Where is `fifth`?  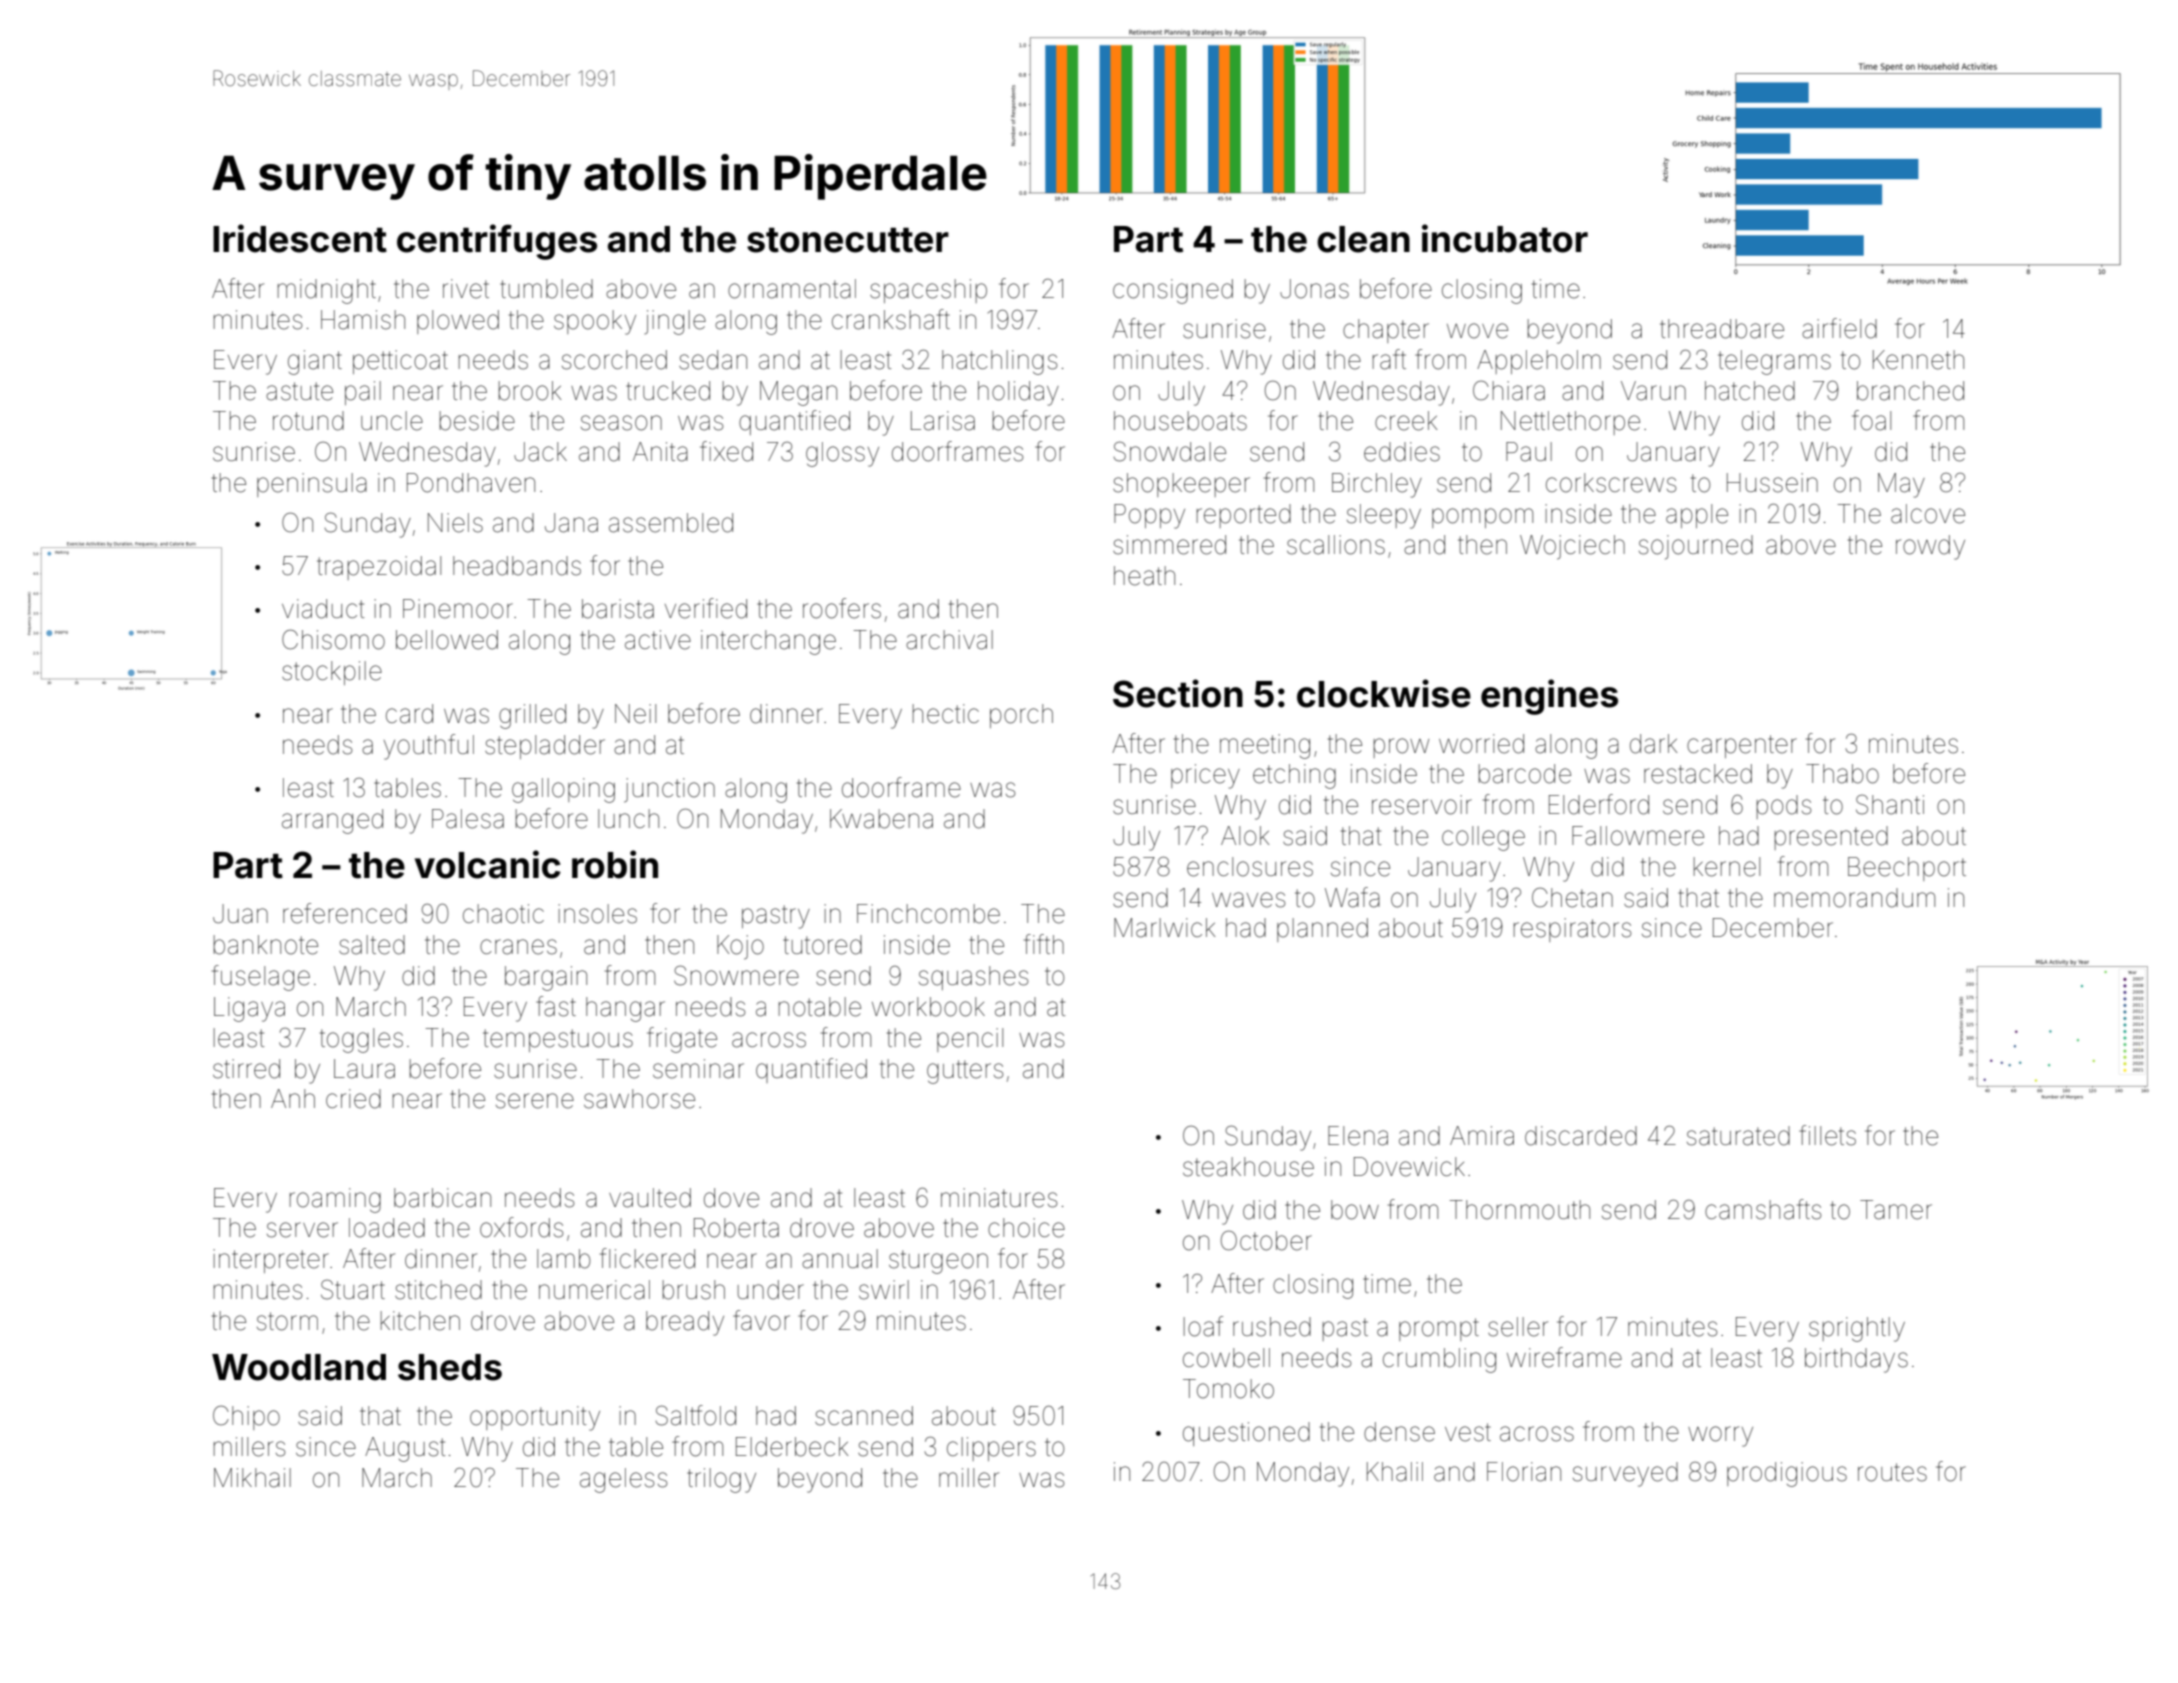 fifth is located at coordinates (1044, 944).
